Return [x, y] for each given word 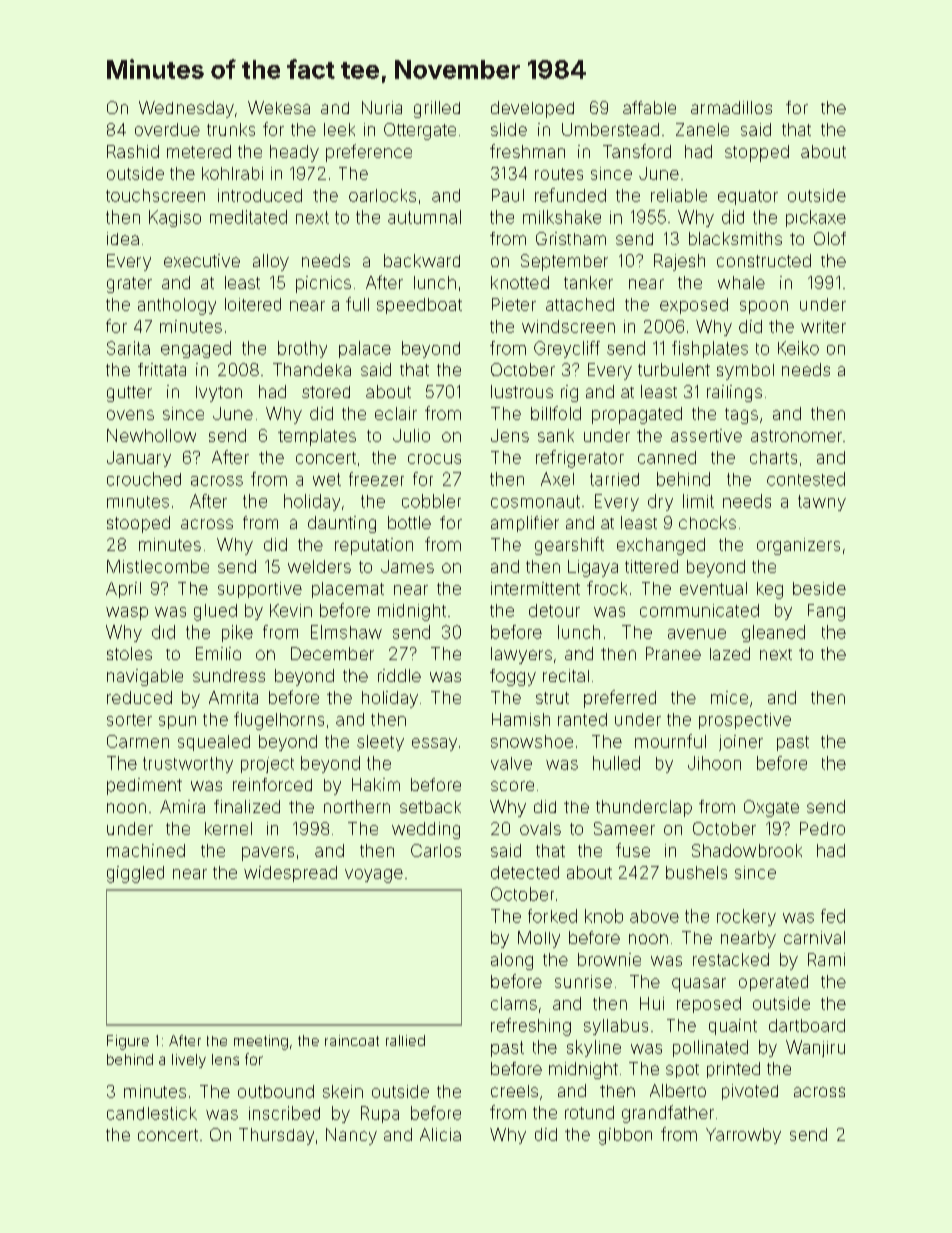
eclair [396, 413]
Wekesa [279, 107]
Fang [826, 612]
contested [806, 479]
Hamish [521, 719]
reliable [679, 195]
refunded [570, 195]
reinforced [272, 784]
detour [554, 610]
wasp [127, 613]
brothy [302, 349]
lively [189, 1061]
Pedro [822, 828]
